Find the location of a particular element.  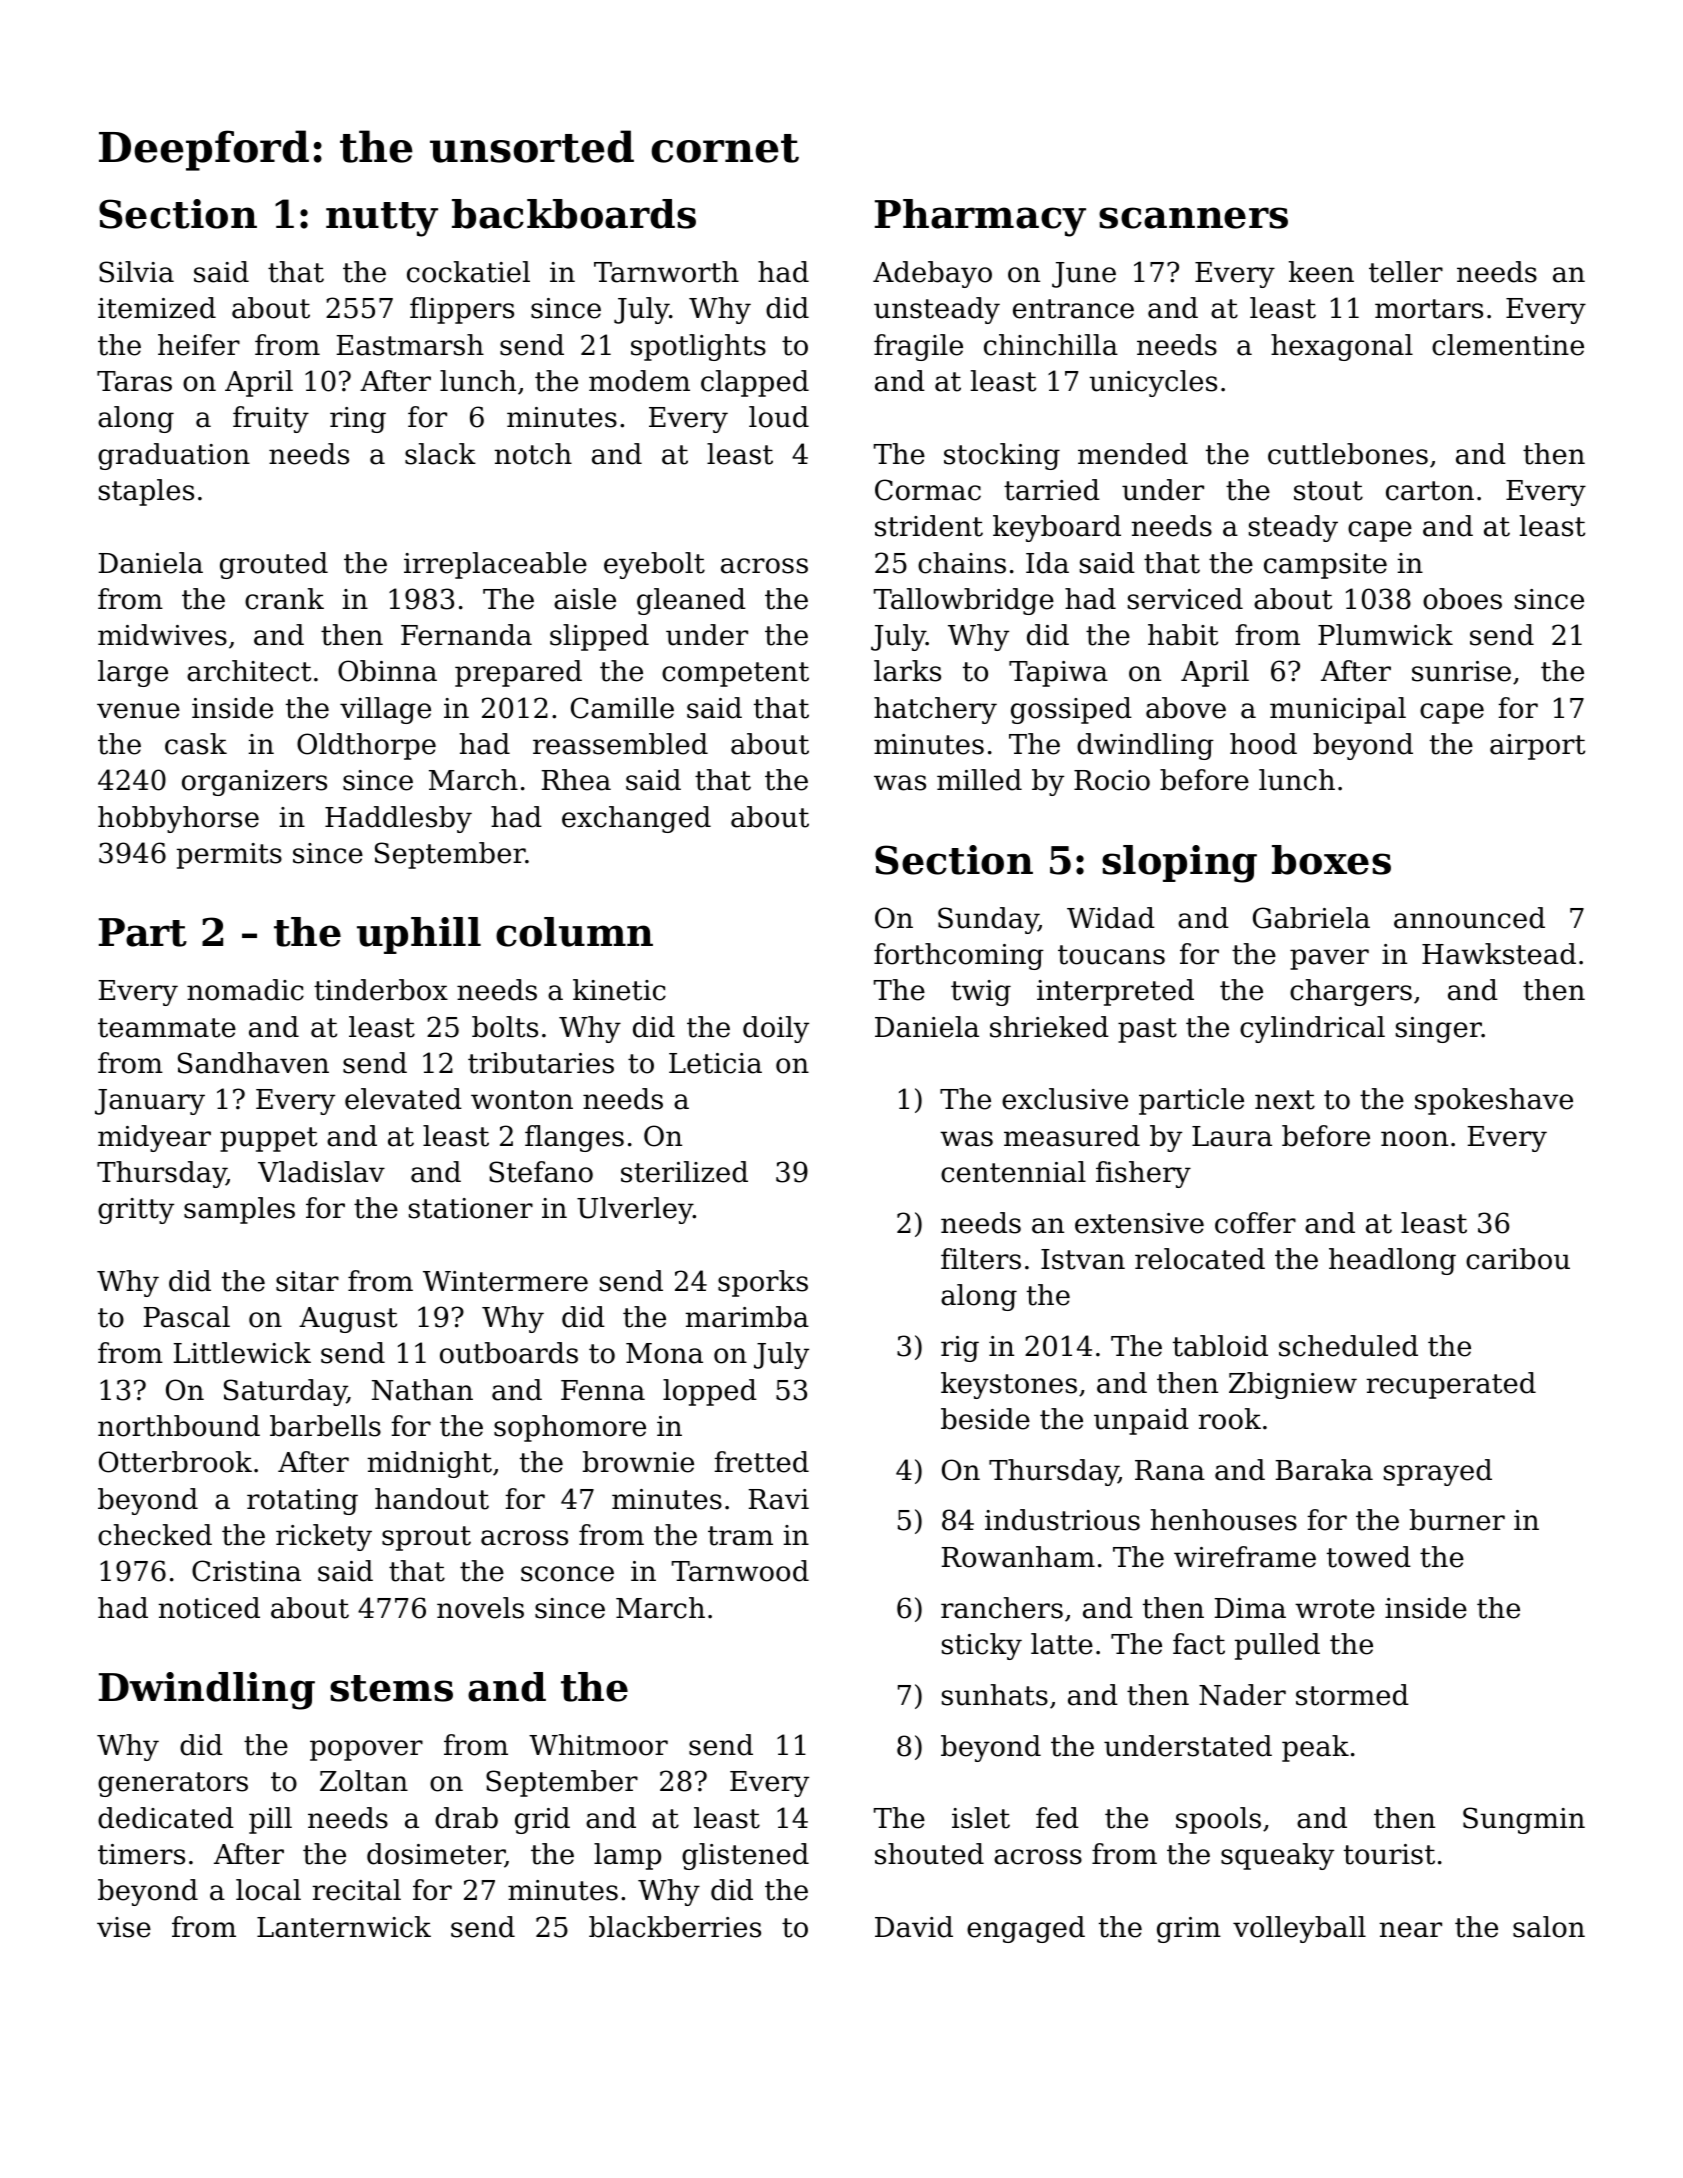

spokeshave is located at coordinates (1494, 1101).
